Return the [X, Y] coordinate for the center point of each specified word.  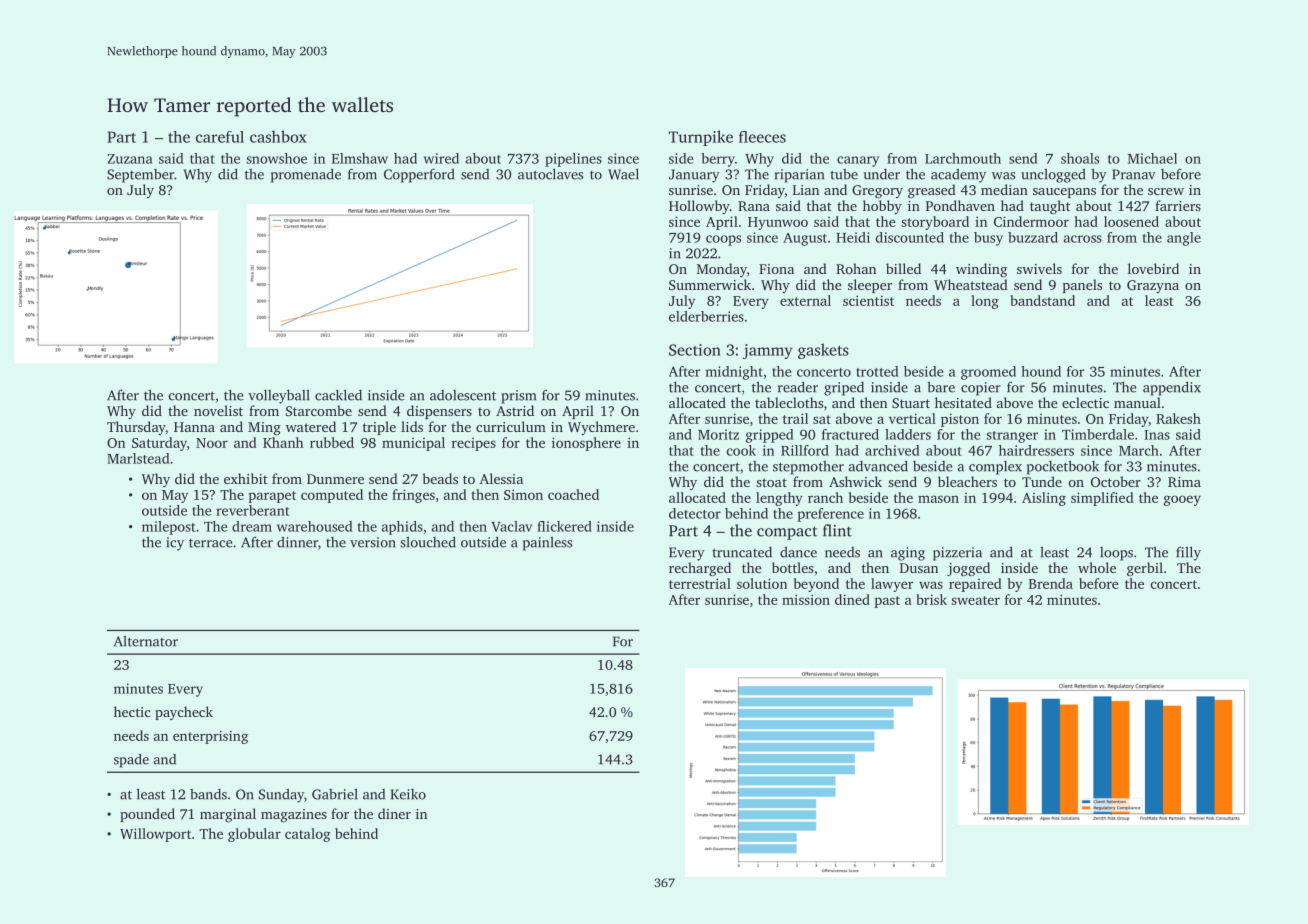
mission [806, 599]
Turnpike [701, 138]
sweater [975, 600]
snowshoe [276, 158]
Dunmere [335, 479]
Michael [1152, 158]
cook [741, 450]
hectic [132, 711]
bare [941, 387]
